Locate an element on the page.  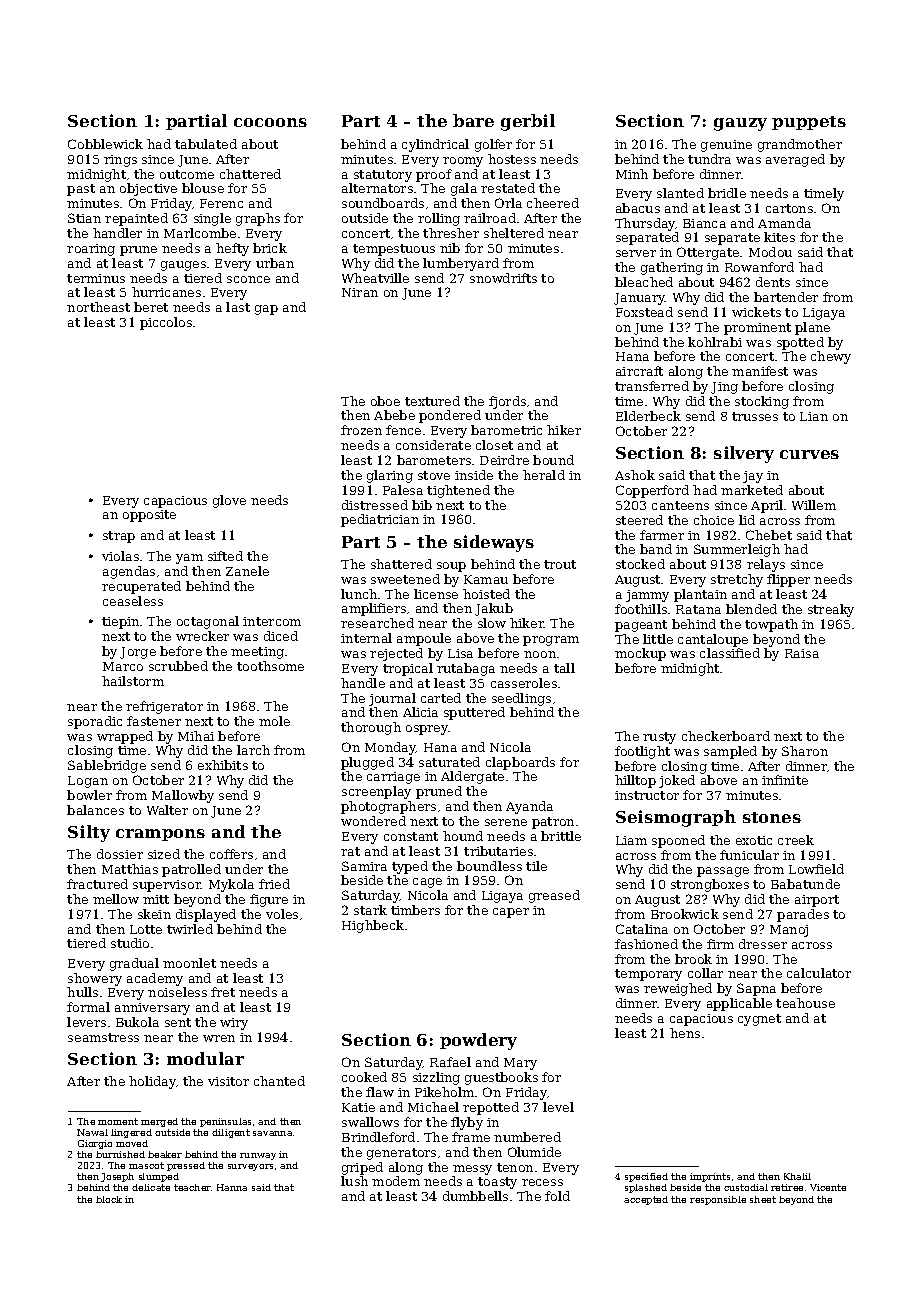
stark is located at coordinates (370, 910).
